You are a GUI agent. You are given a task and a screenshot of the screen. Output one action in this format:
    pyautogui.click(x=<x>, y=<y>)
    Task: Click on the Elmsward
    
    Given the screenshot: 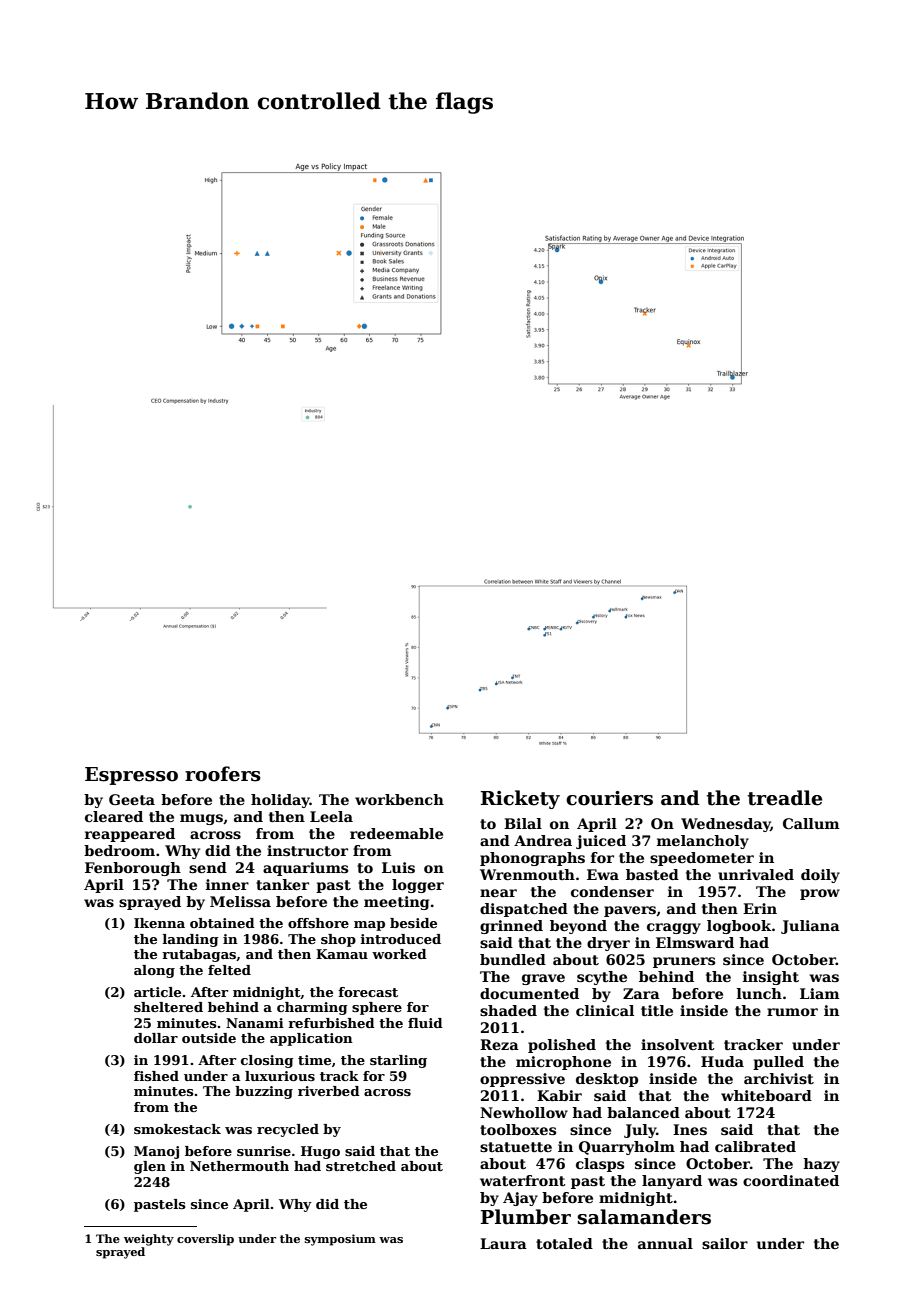 What is the action you would take?
    pyautogui.click(x=695, y=942)
